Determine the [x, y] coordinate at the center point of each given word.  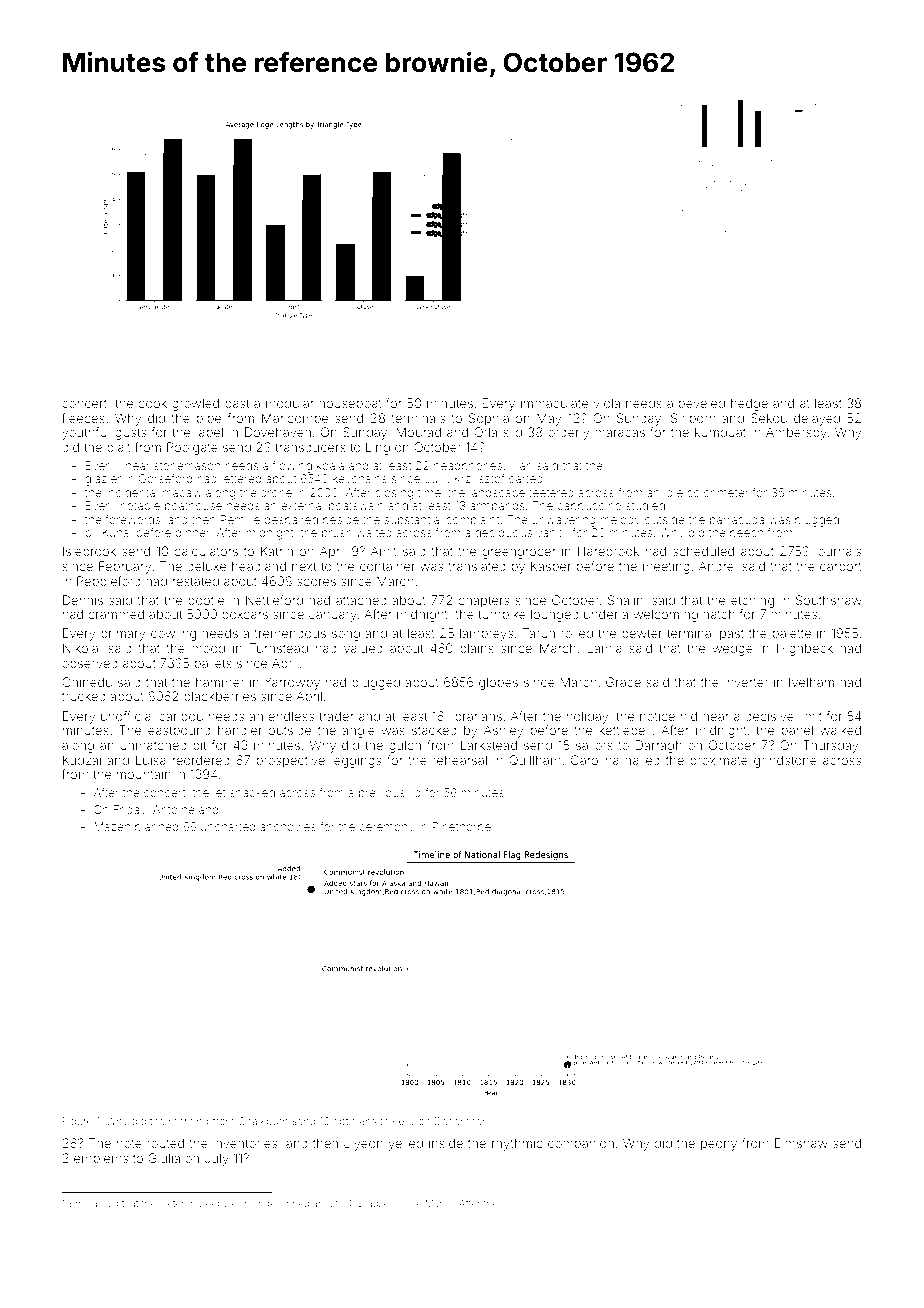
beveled [702, 403]
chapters [483, 601]
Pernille [240, 519]
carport [841, 568]
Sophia [489, 419]
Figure [77, 1122]
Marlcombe [295, 418]
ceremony [386, 829]
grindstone [785, 761]
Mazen [112, 826]
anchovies [288, 826]
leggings [356, 761]
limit [810, 716]
